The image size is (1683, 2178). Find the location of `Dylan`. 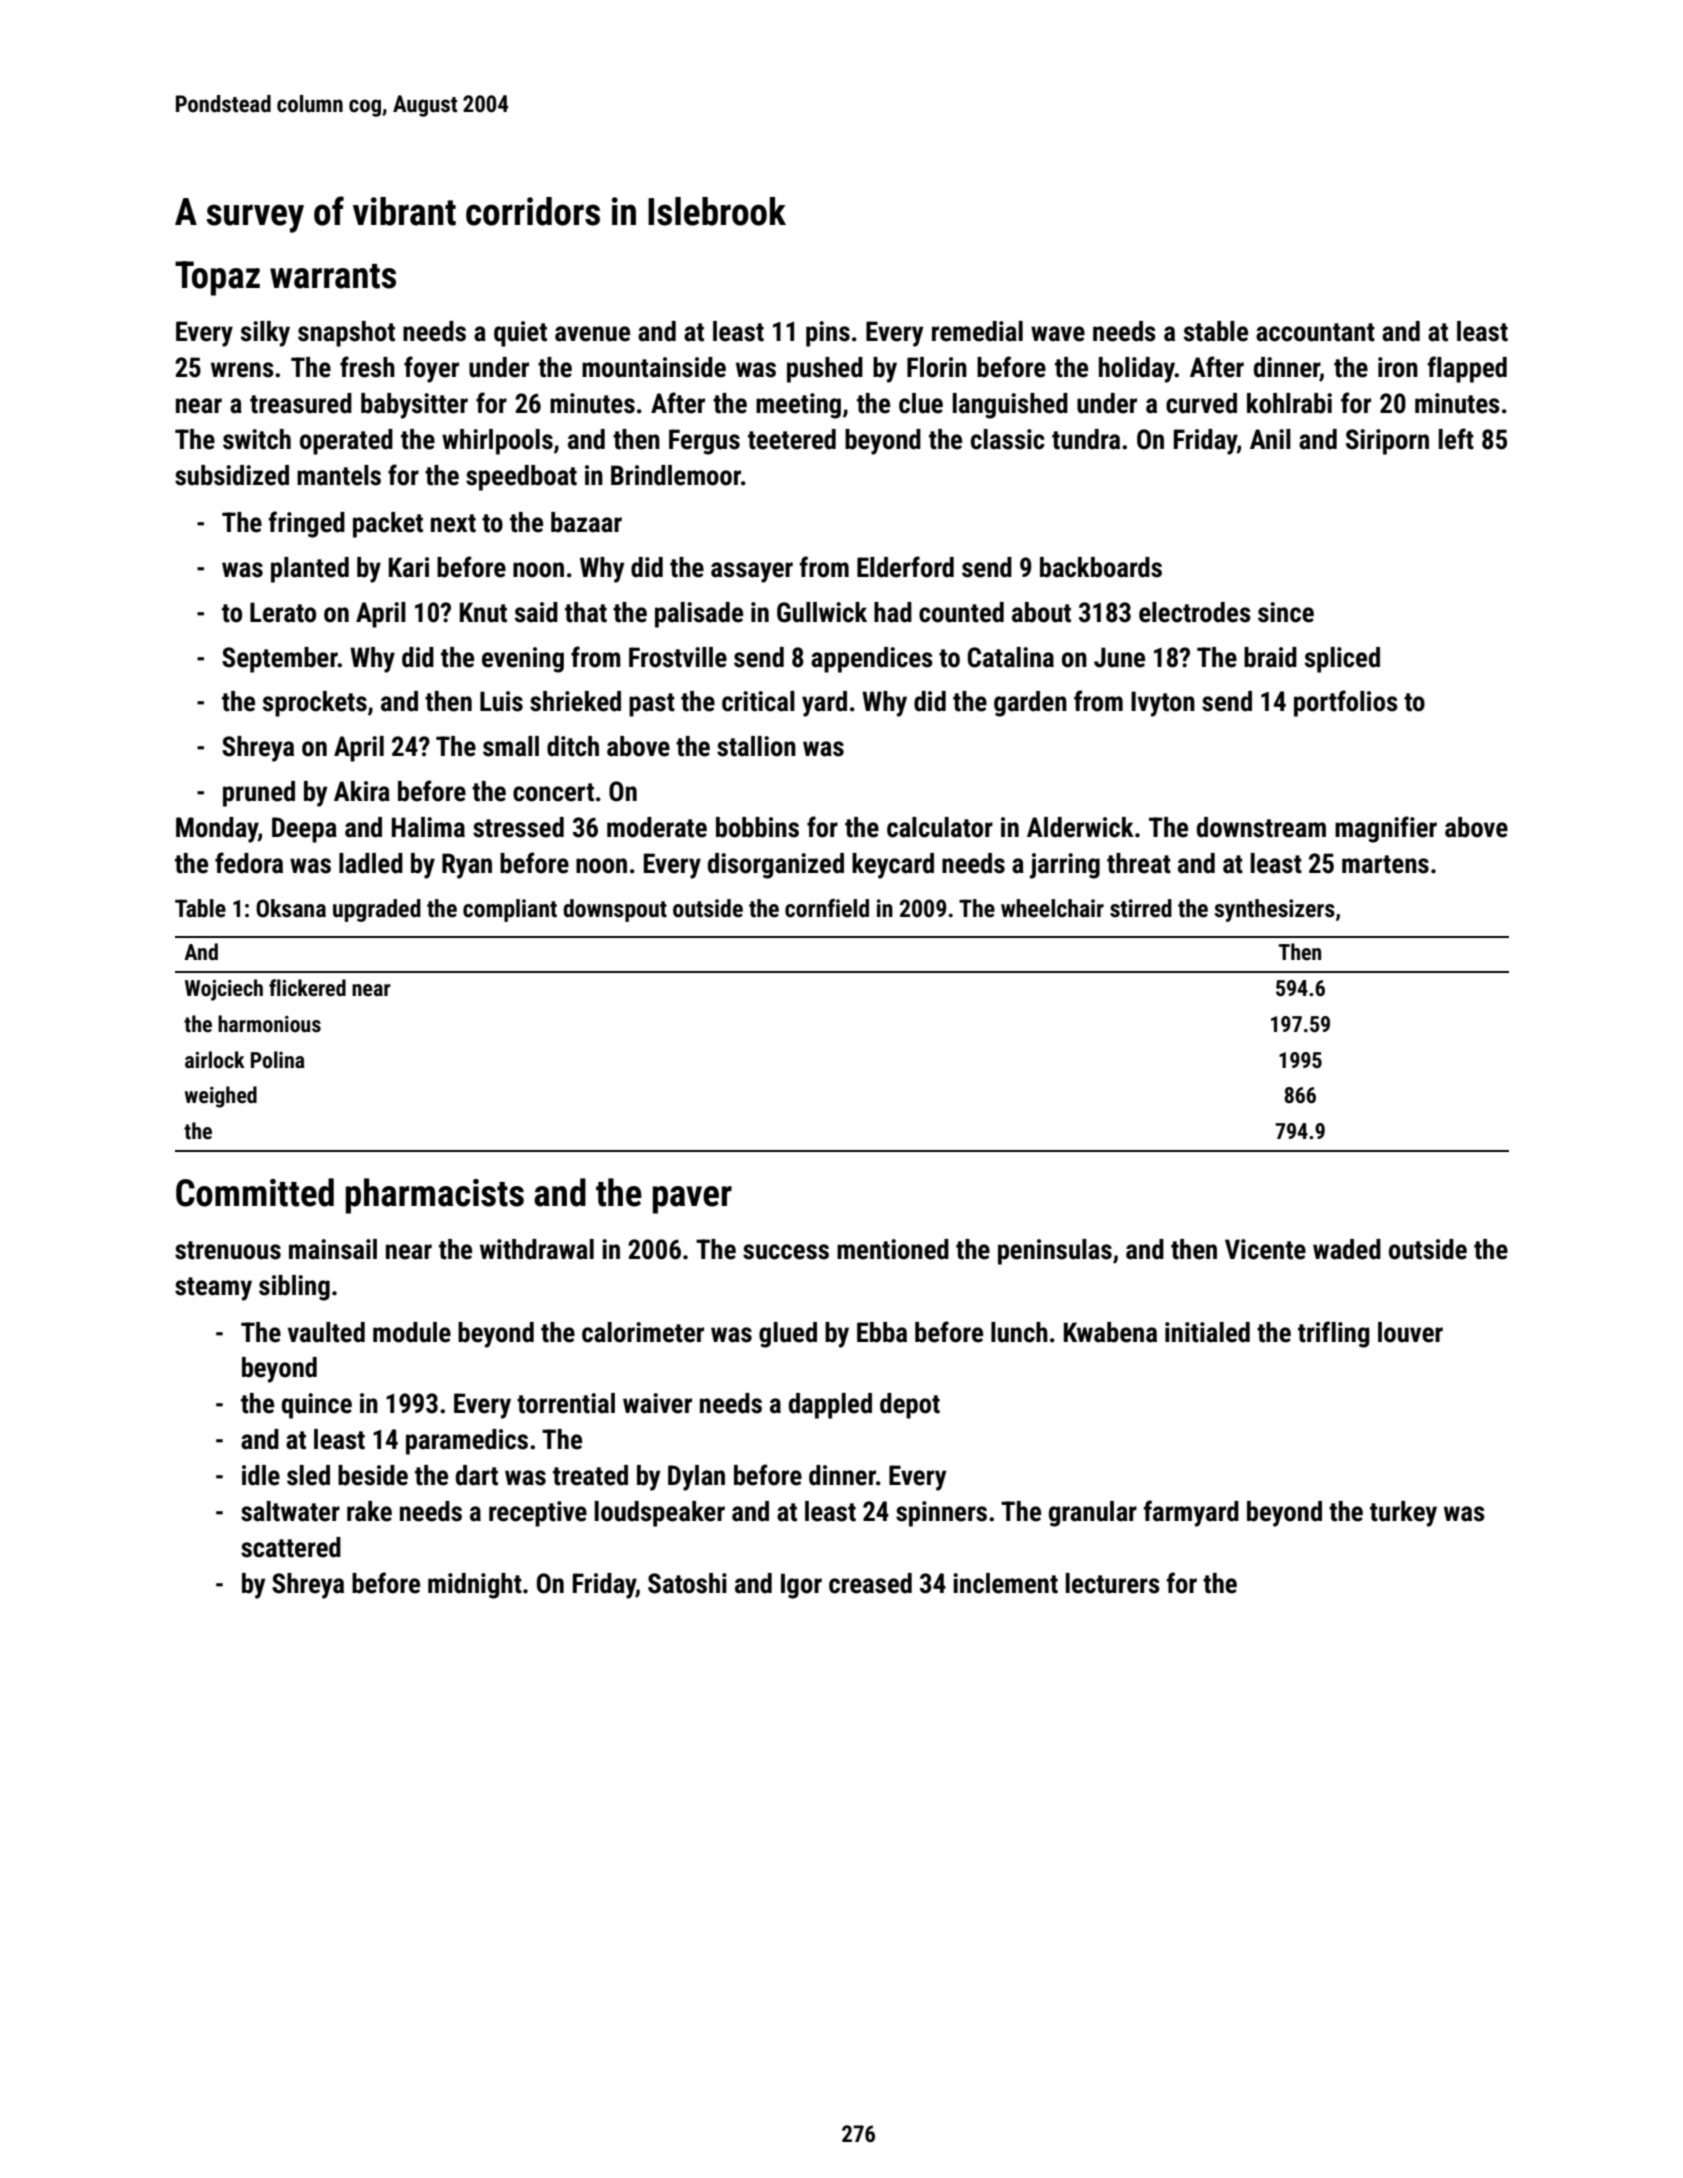

Dylan is located at coordinates (696, 1478).
